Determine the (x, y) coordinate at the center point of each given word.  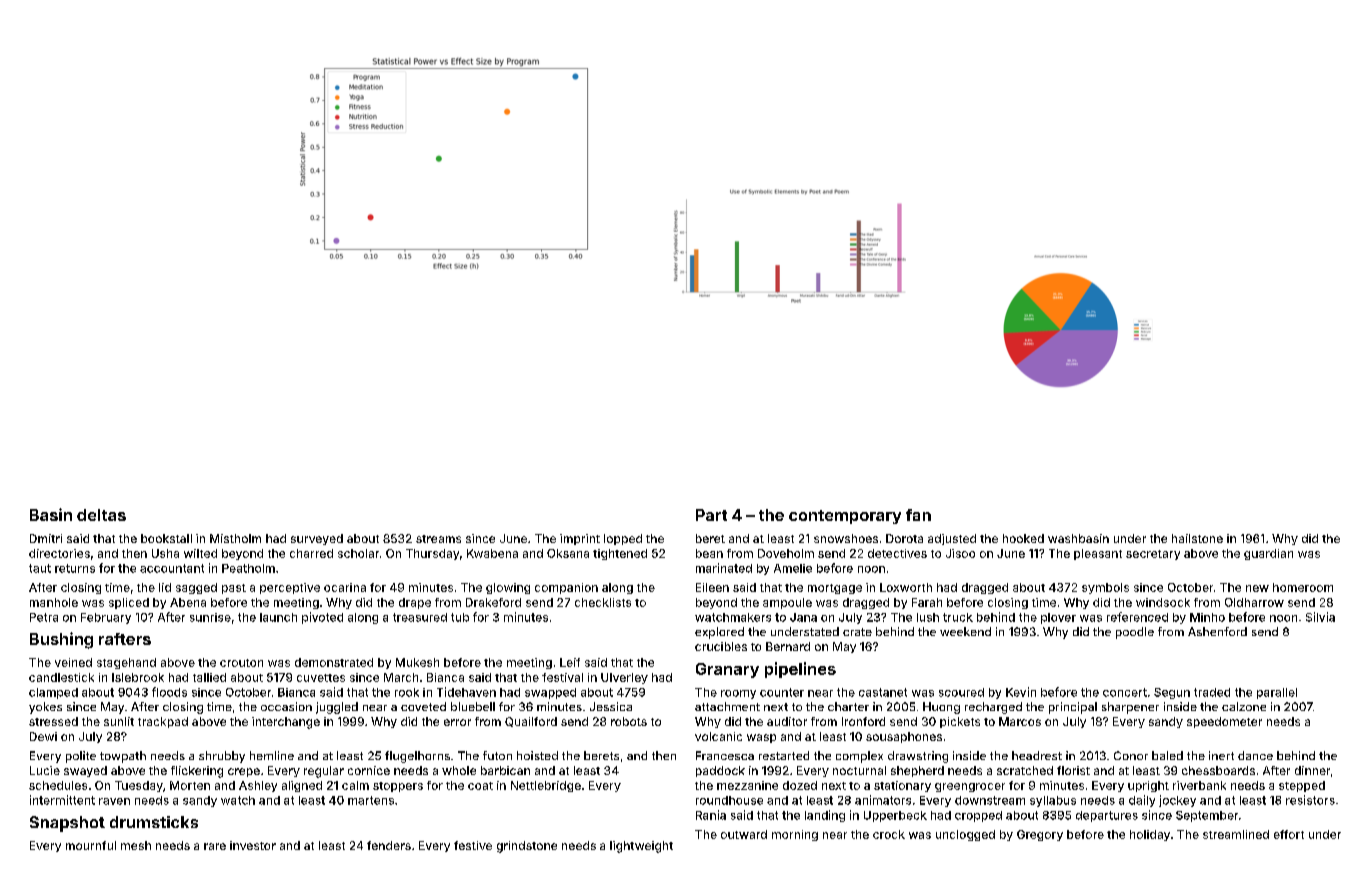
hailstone (1197, 538)
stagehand (126, 663)
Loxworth (906, 587)
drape (415, 603)
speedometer (1224, 722)
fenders (389, 845)
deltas (101, 515)
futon (497, 755)
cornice (369, 770)
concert (1125, 692)
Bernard (788, 646)
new (1257, 588)
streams (438, 539)
